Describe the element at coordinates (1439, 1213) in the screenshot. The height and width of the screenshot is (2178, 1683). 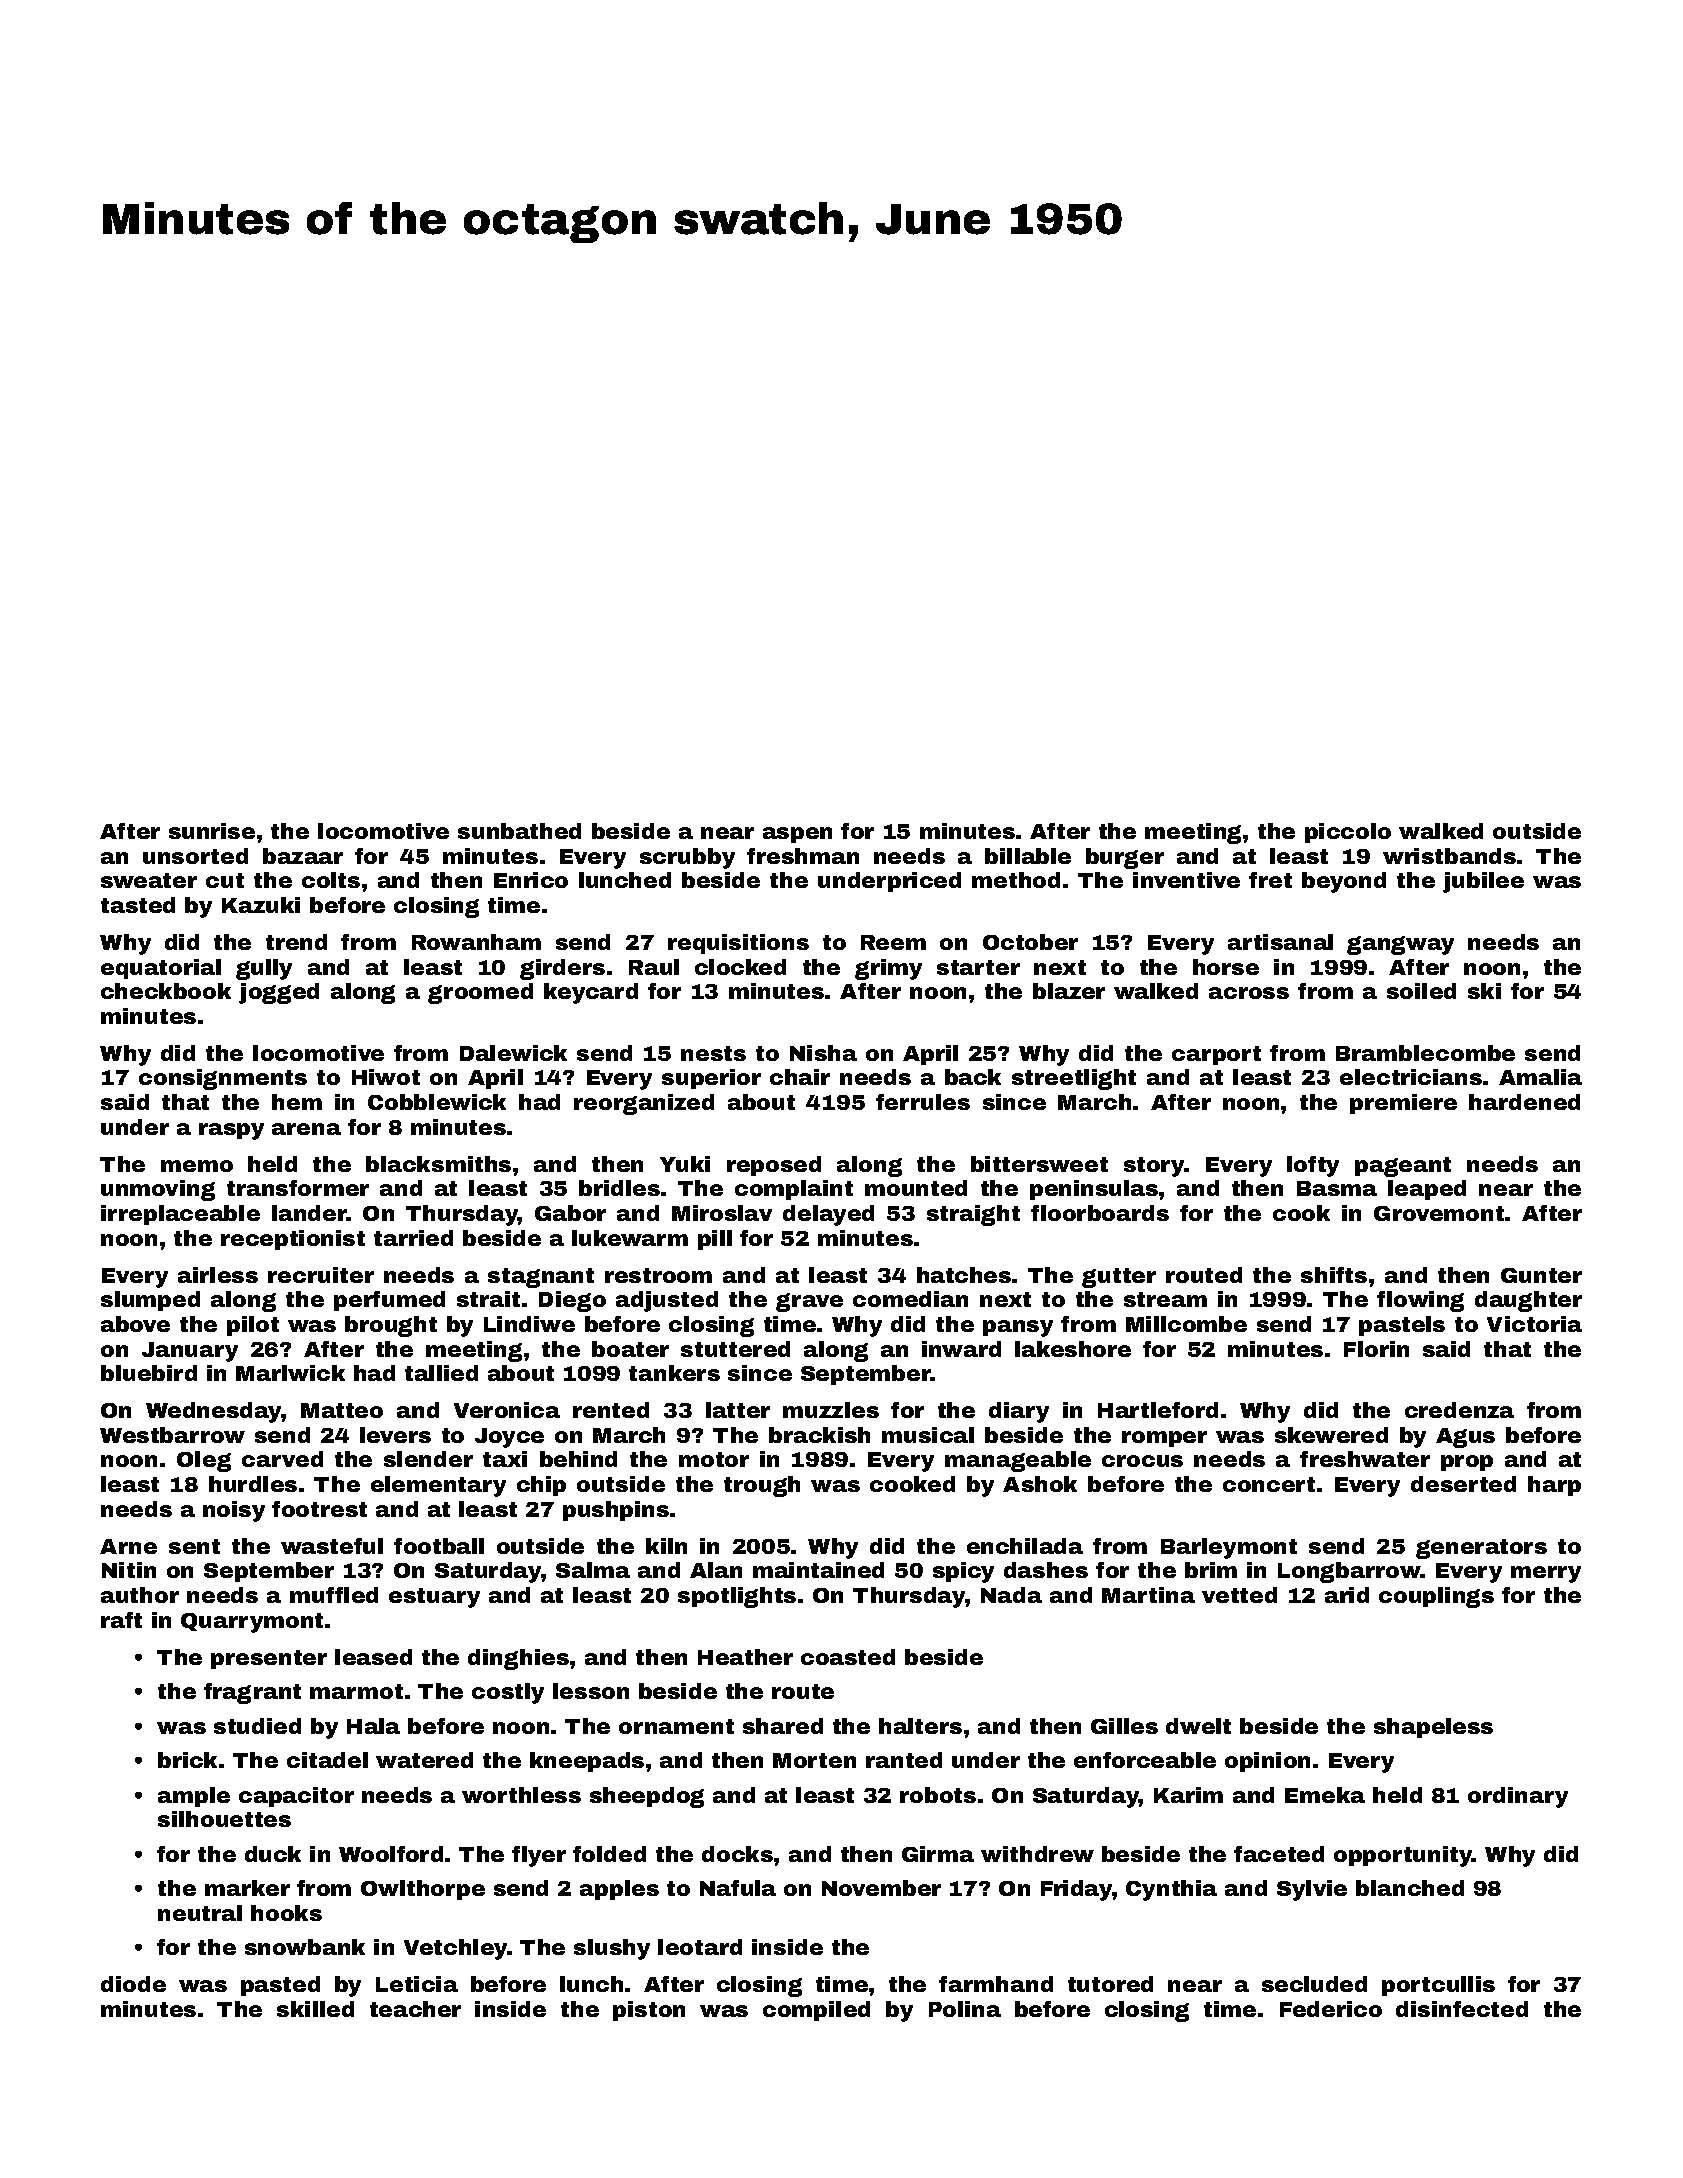
I see `Grovemont` at that location.
